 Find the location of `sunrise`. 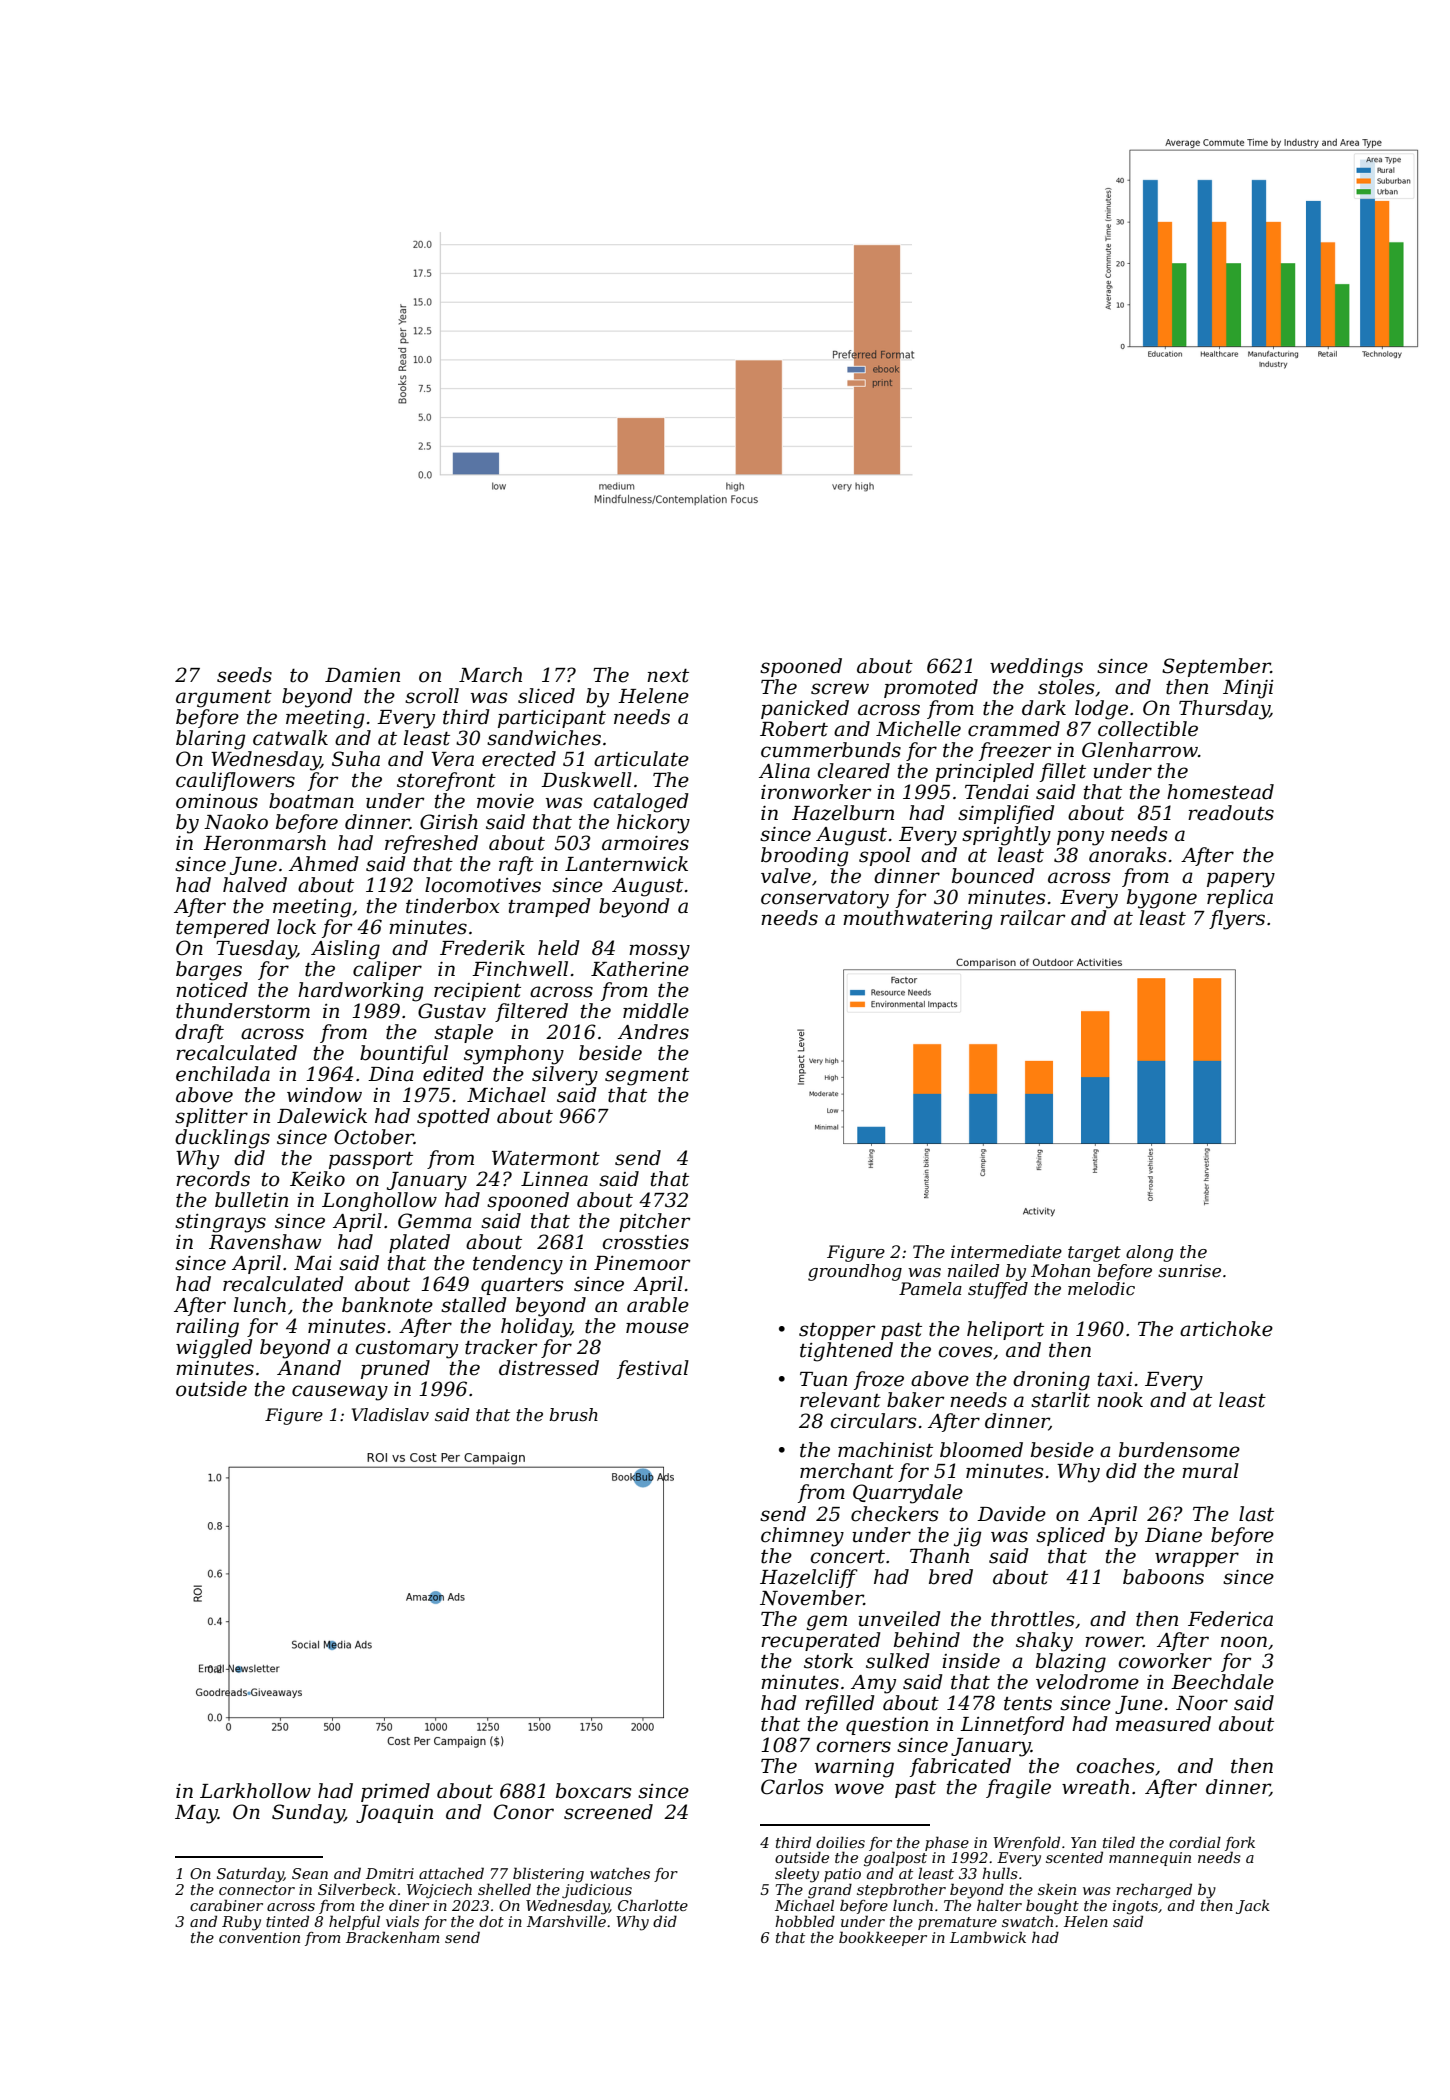

sunrise is located at coordinates (1189, 1270).
